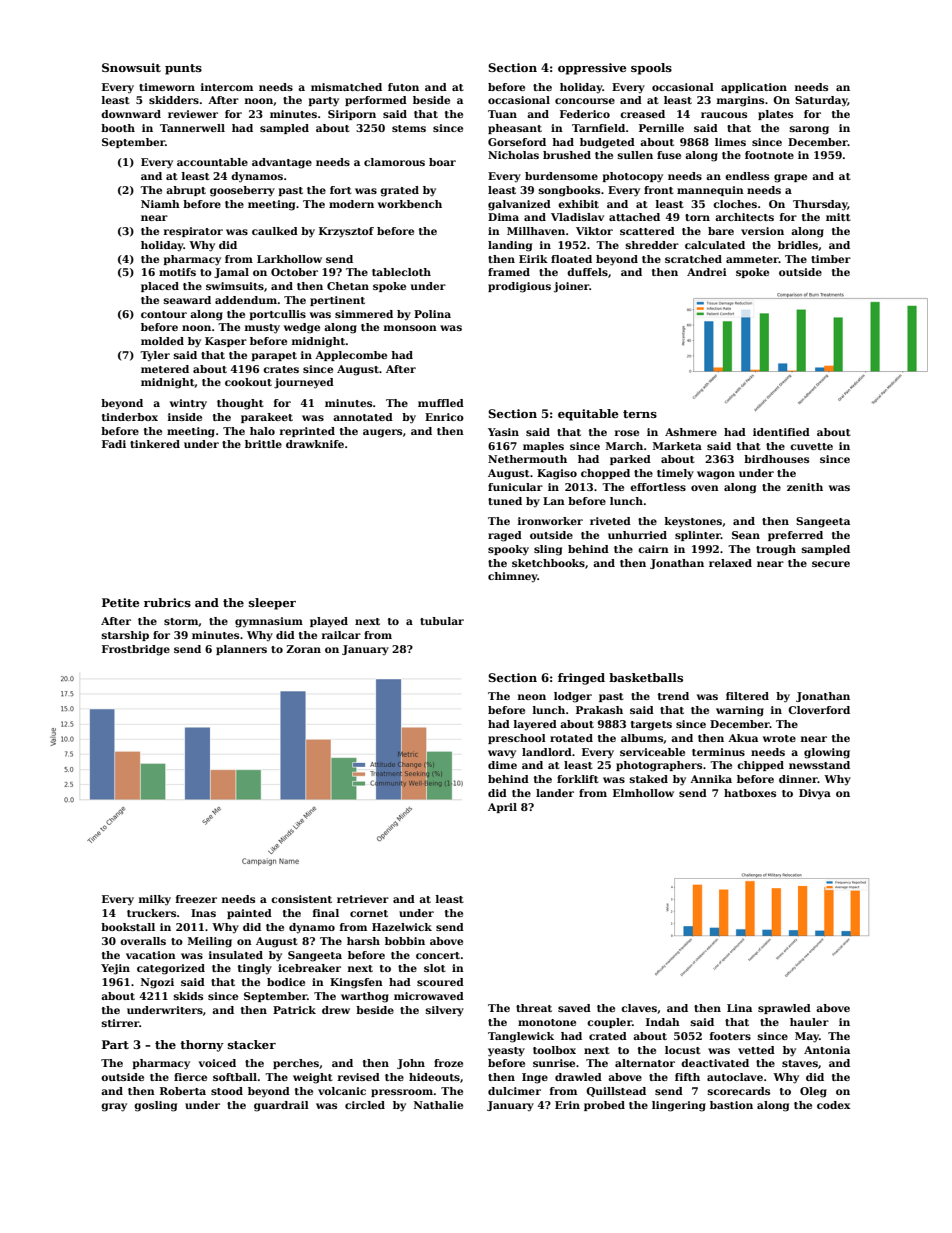  Describe the element at coordinates (307, 432) in the screenshot. I see `reprinted` at that location.
